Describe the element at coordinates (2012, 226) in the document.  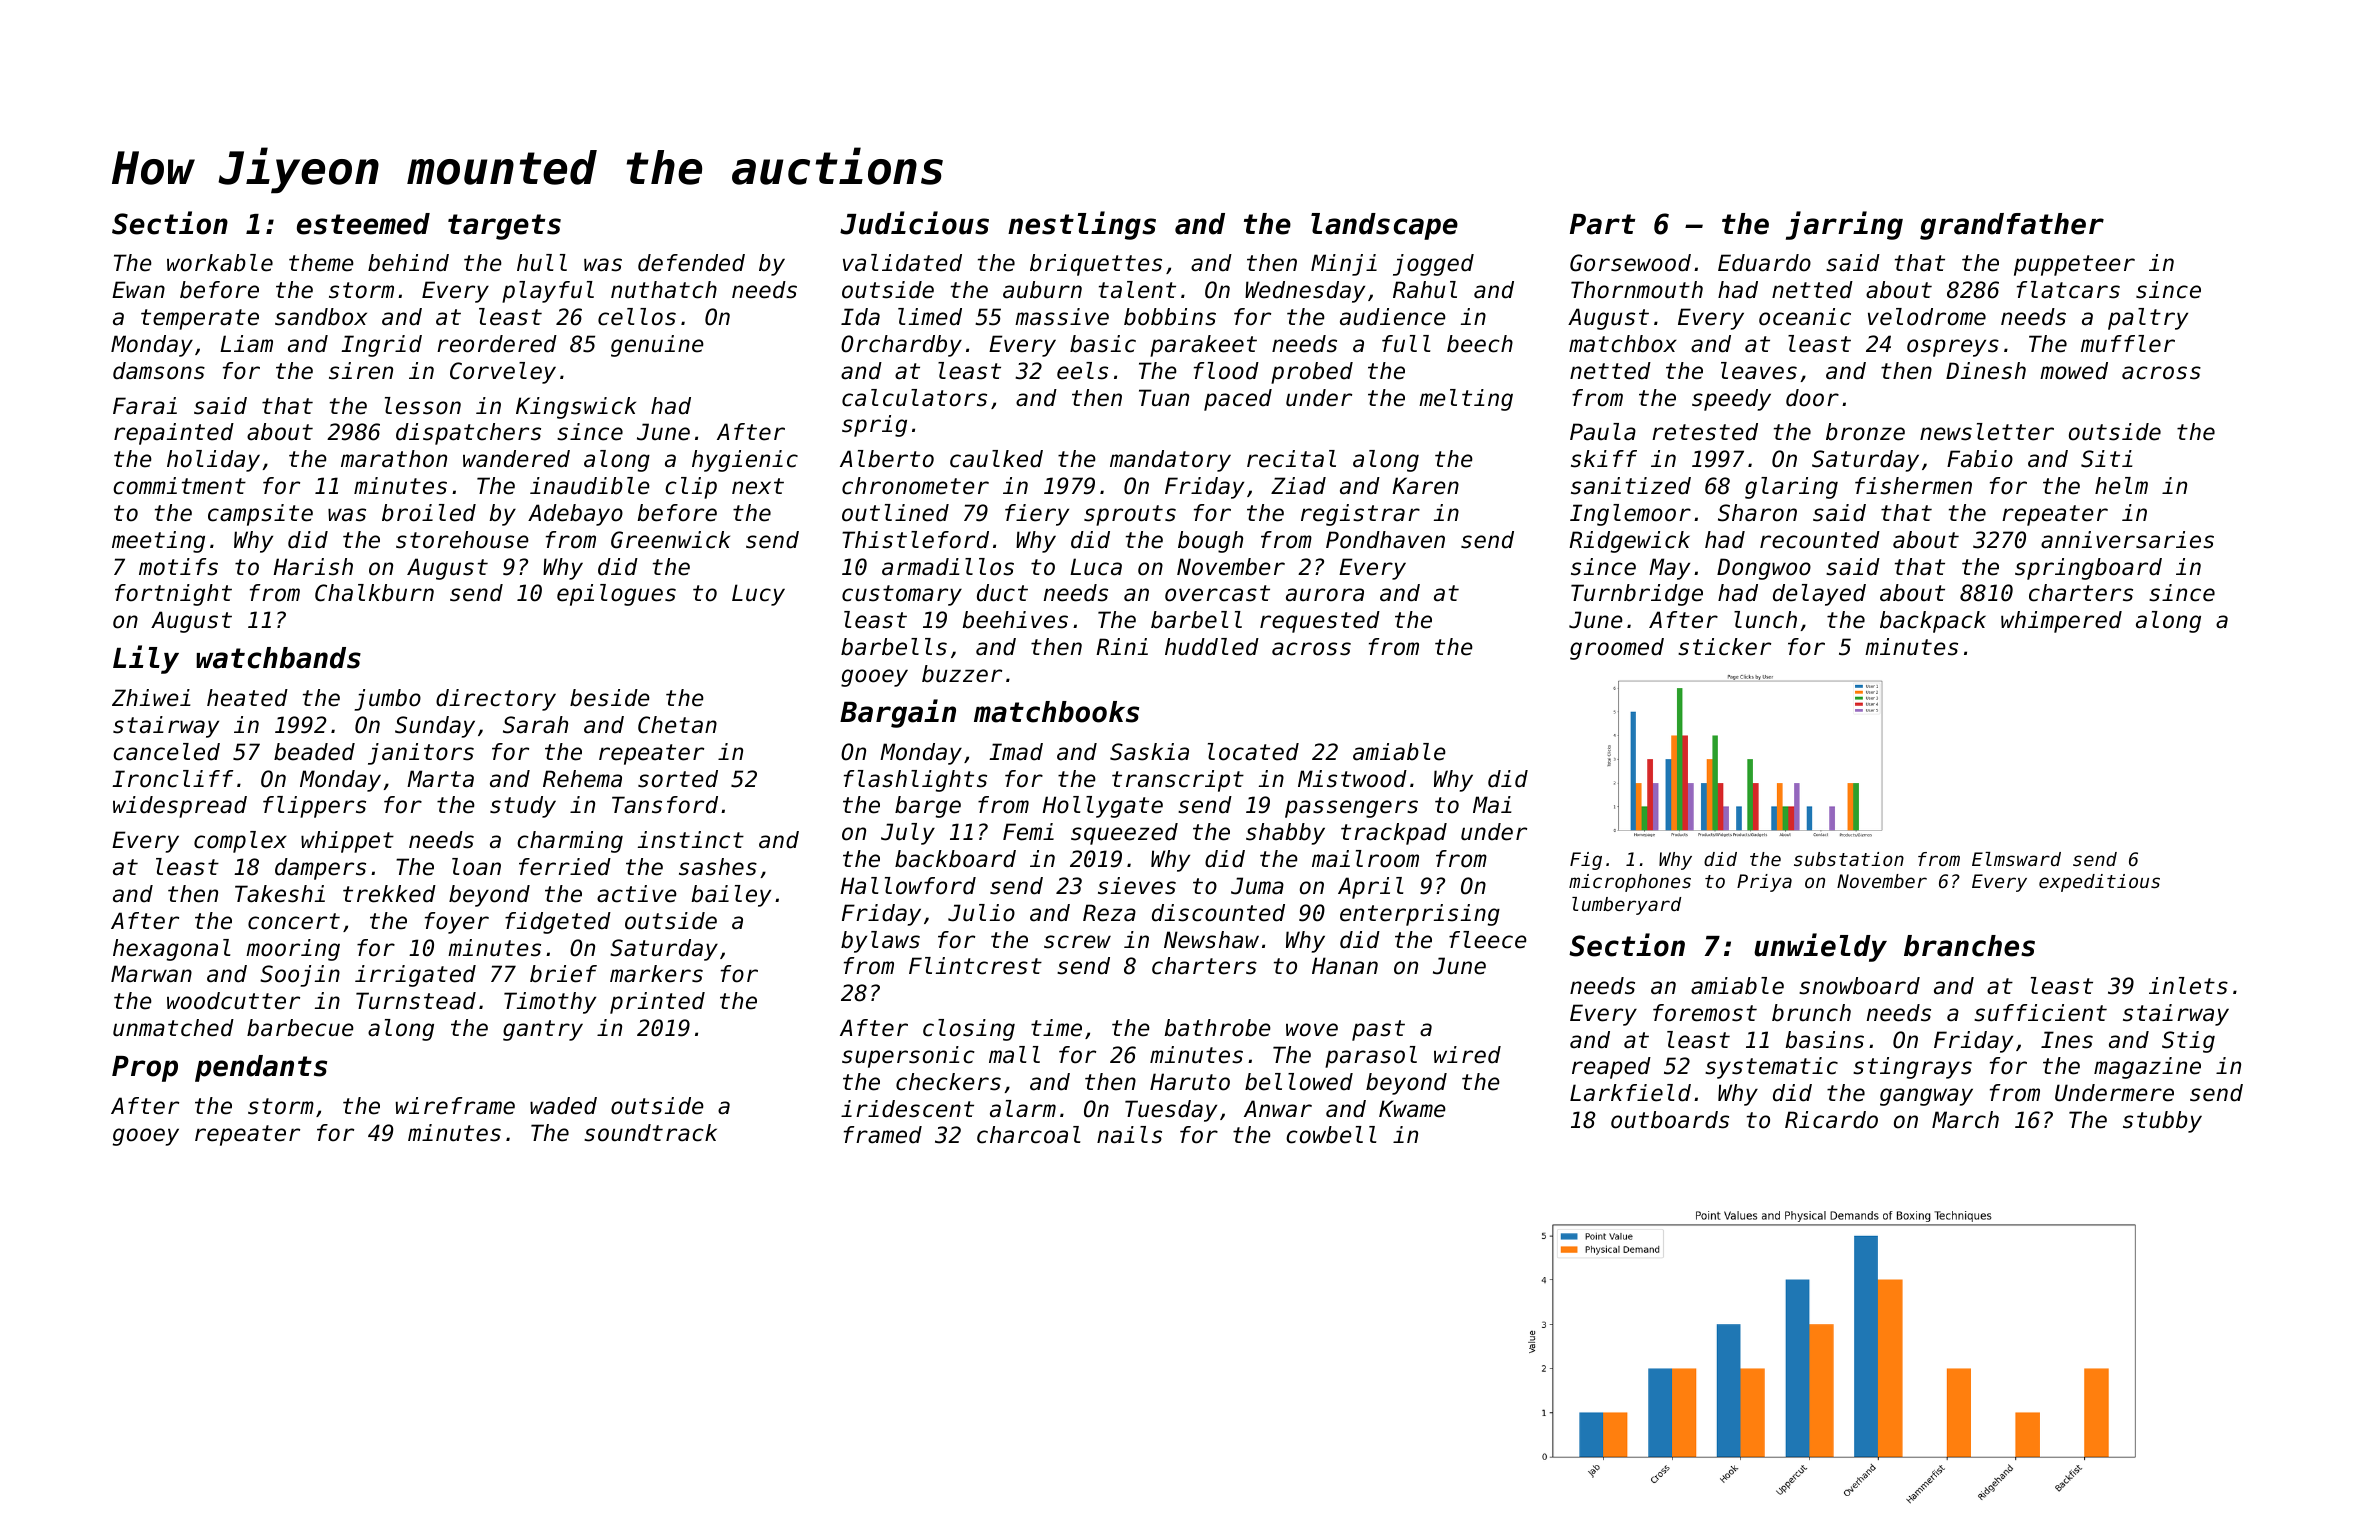
I see `grandfather` at that location.
